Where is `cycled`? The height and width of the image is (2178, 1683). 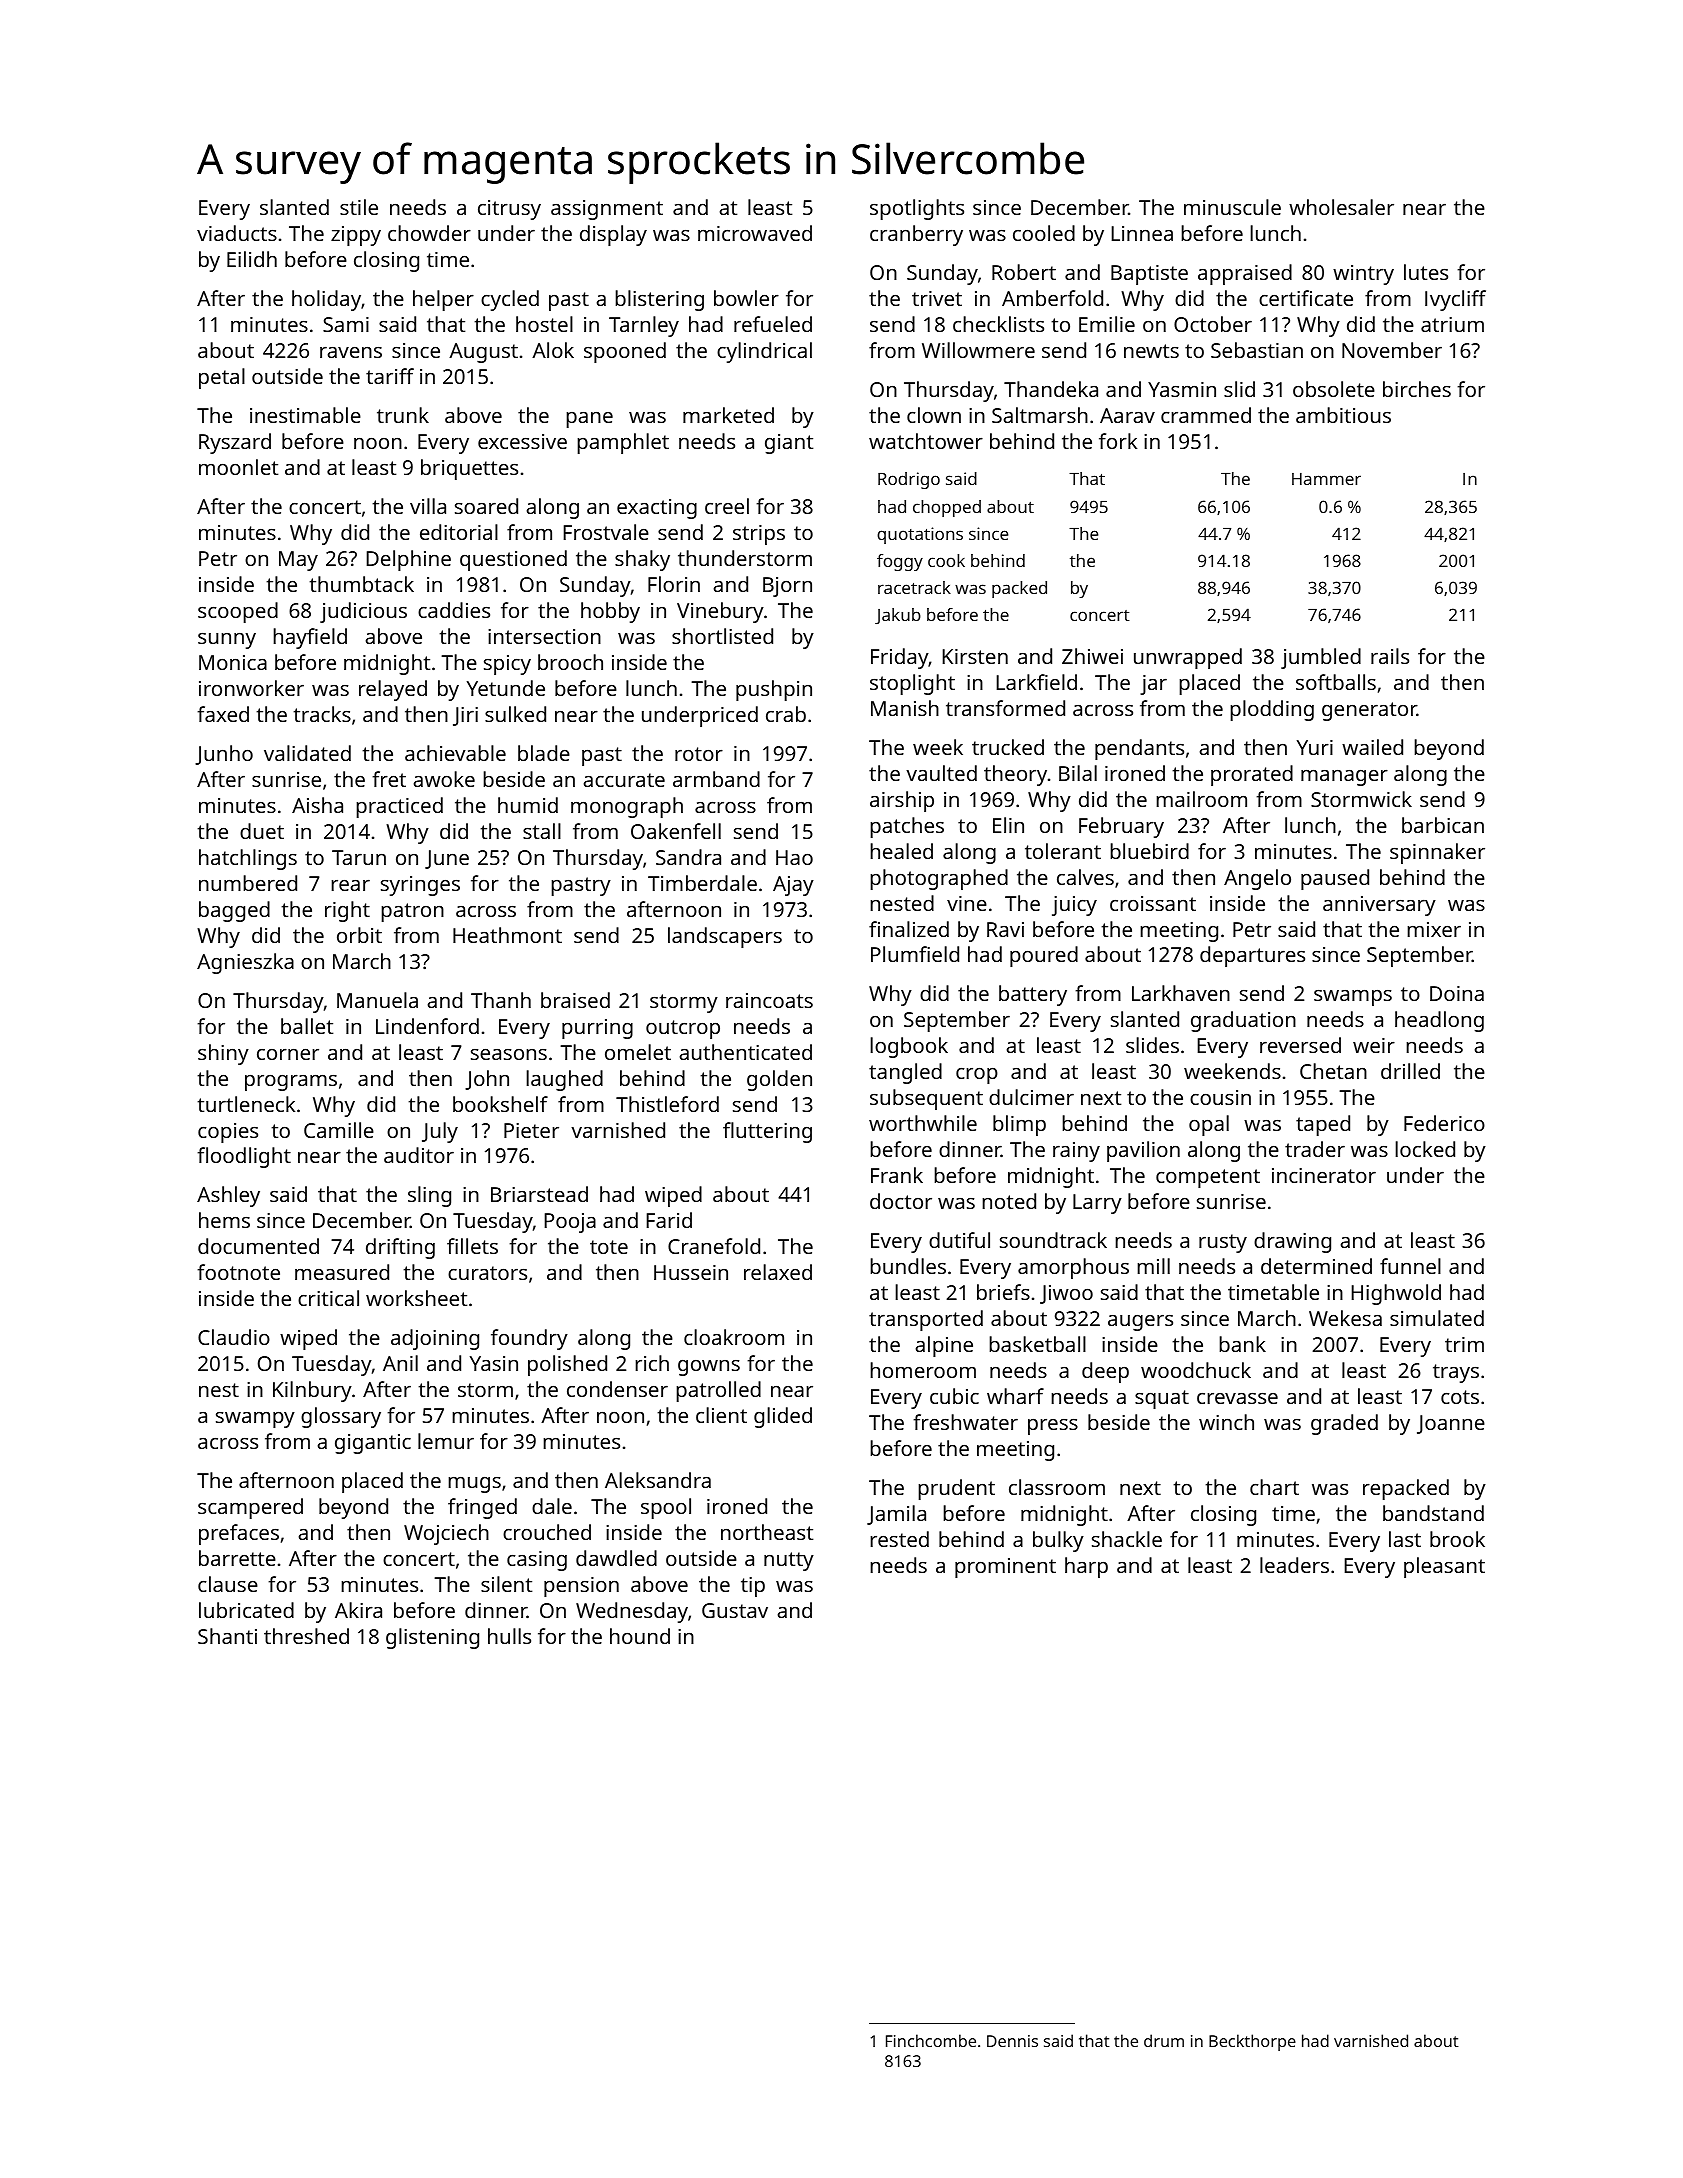
cycled is located at coordinates (510, 300).
